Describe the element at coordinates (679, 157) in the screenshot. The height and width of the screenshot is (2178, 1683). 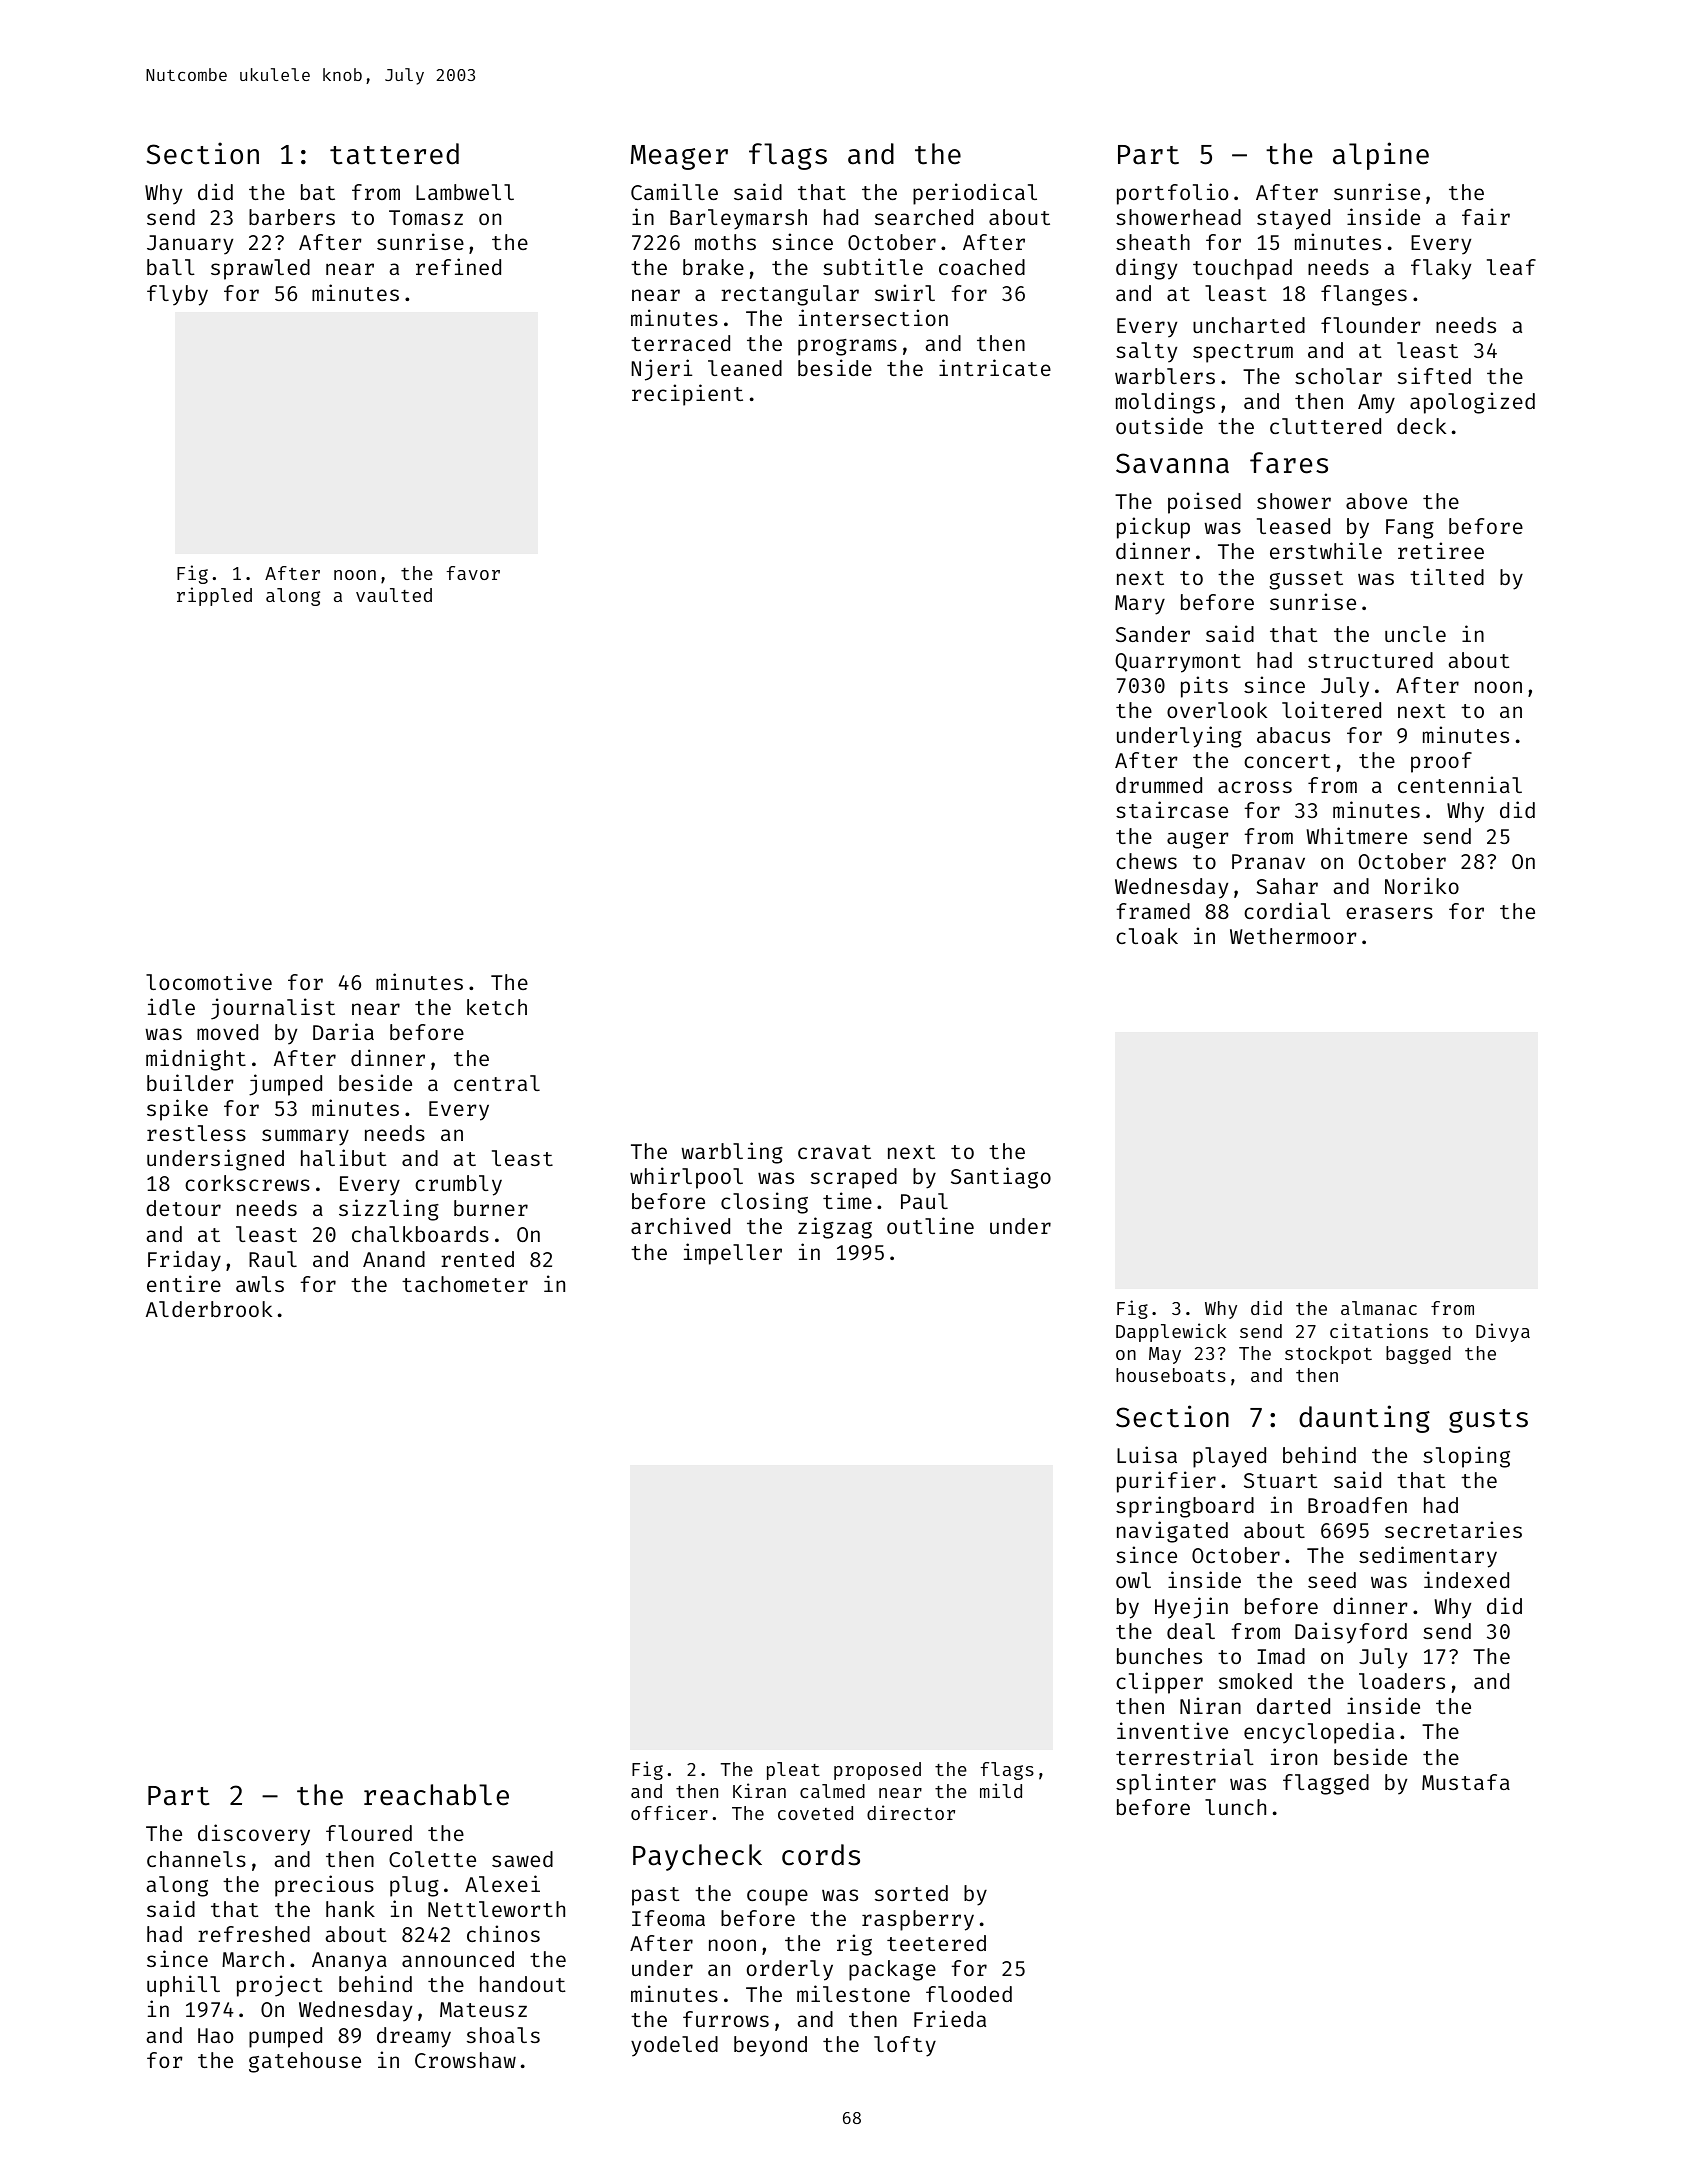
I see `Meager` at that location.
